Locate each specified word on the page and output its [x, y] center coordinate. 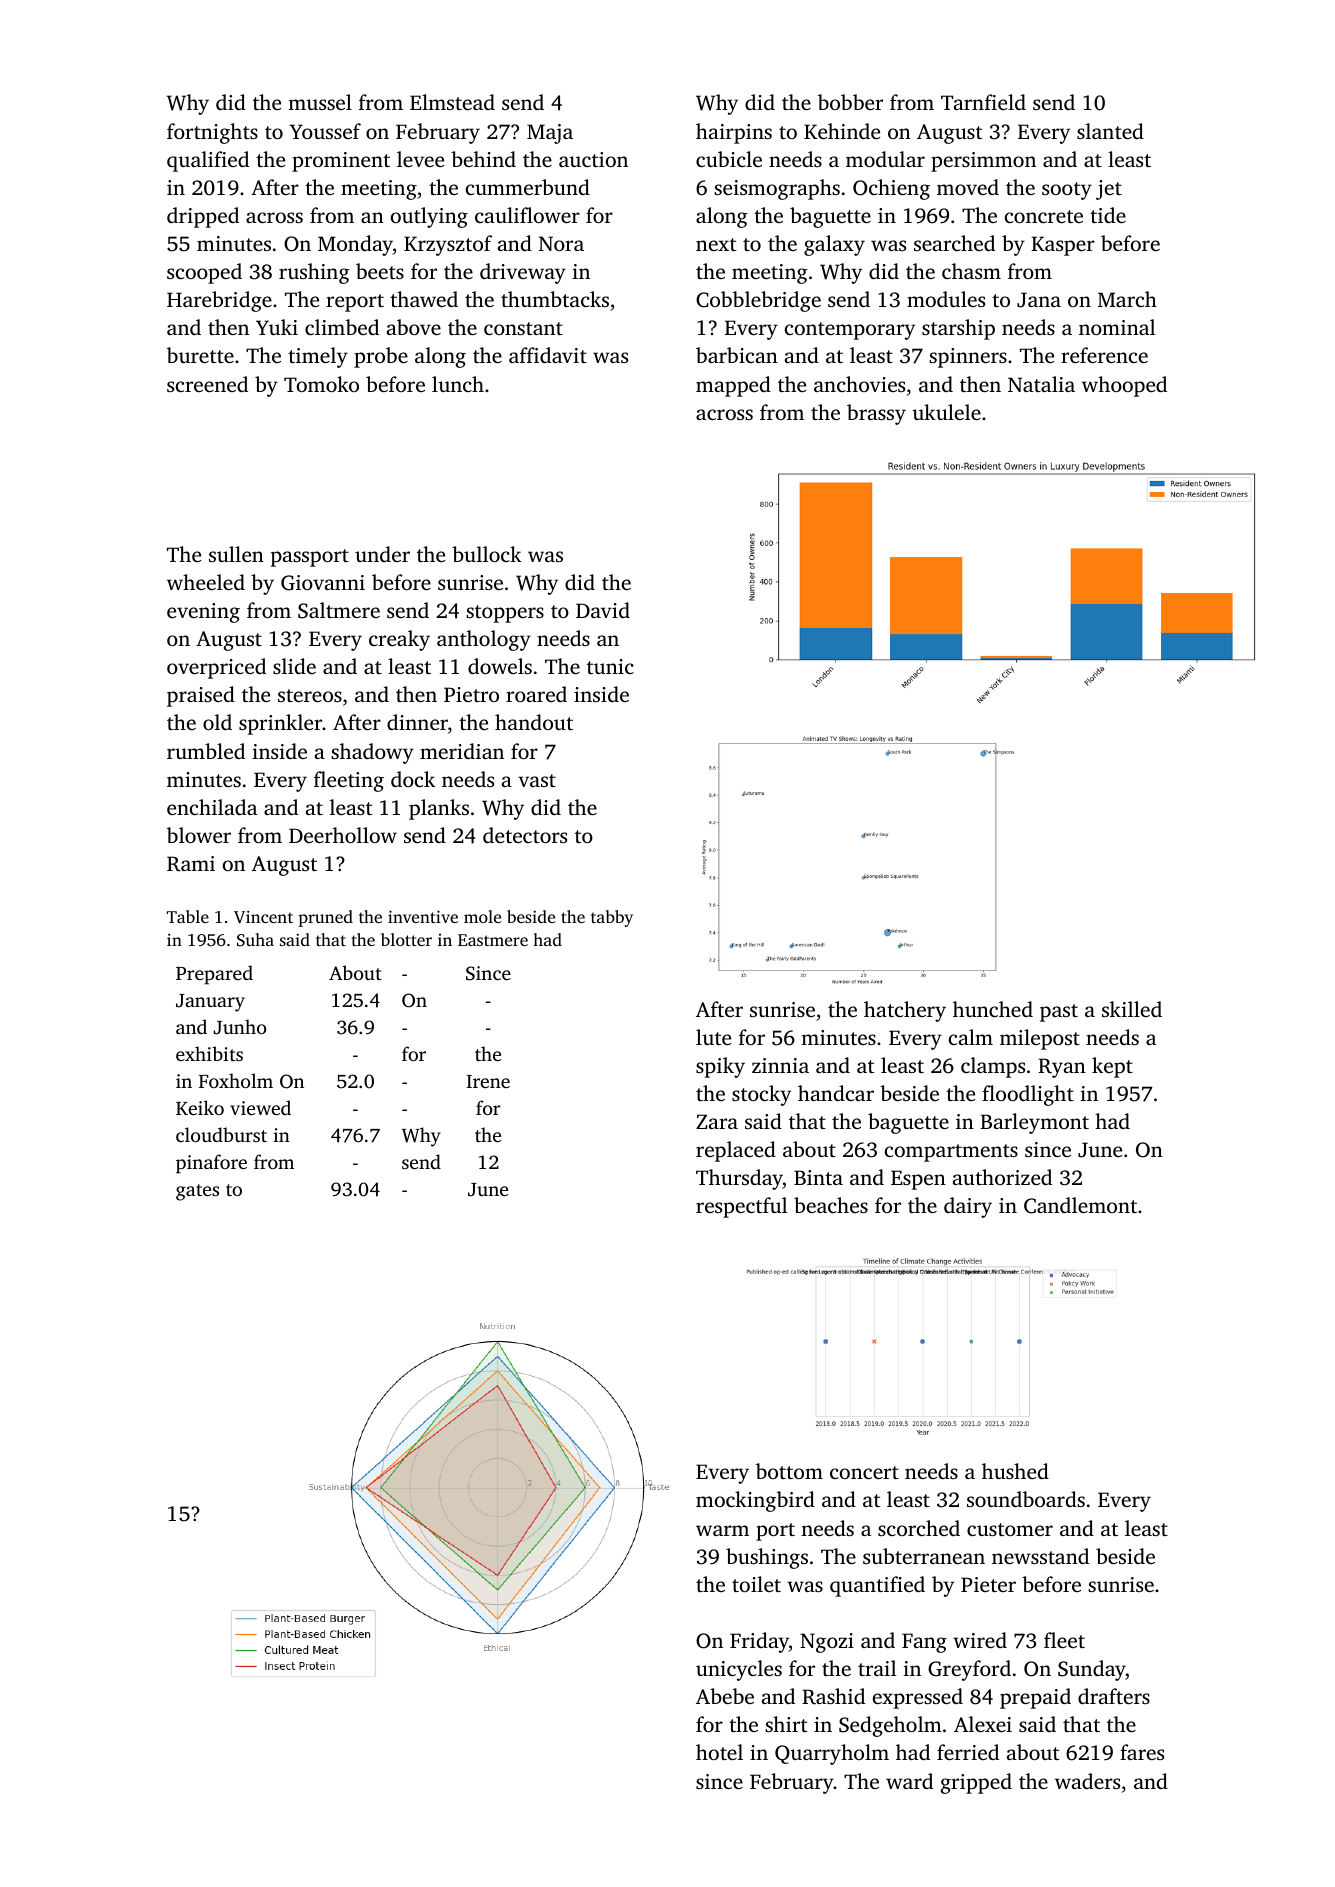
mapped [733, 386]
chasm [971, 271]
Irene [488, 1081]
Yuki [277, 327]
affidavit [548, 355]
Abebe [725, 1696]
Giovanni [323, 583]
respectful [741, 1207]
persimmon [983, 162]
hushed [1015, 1471]
